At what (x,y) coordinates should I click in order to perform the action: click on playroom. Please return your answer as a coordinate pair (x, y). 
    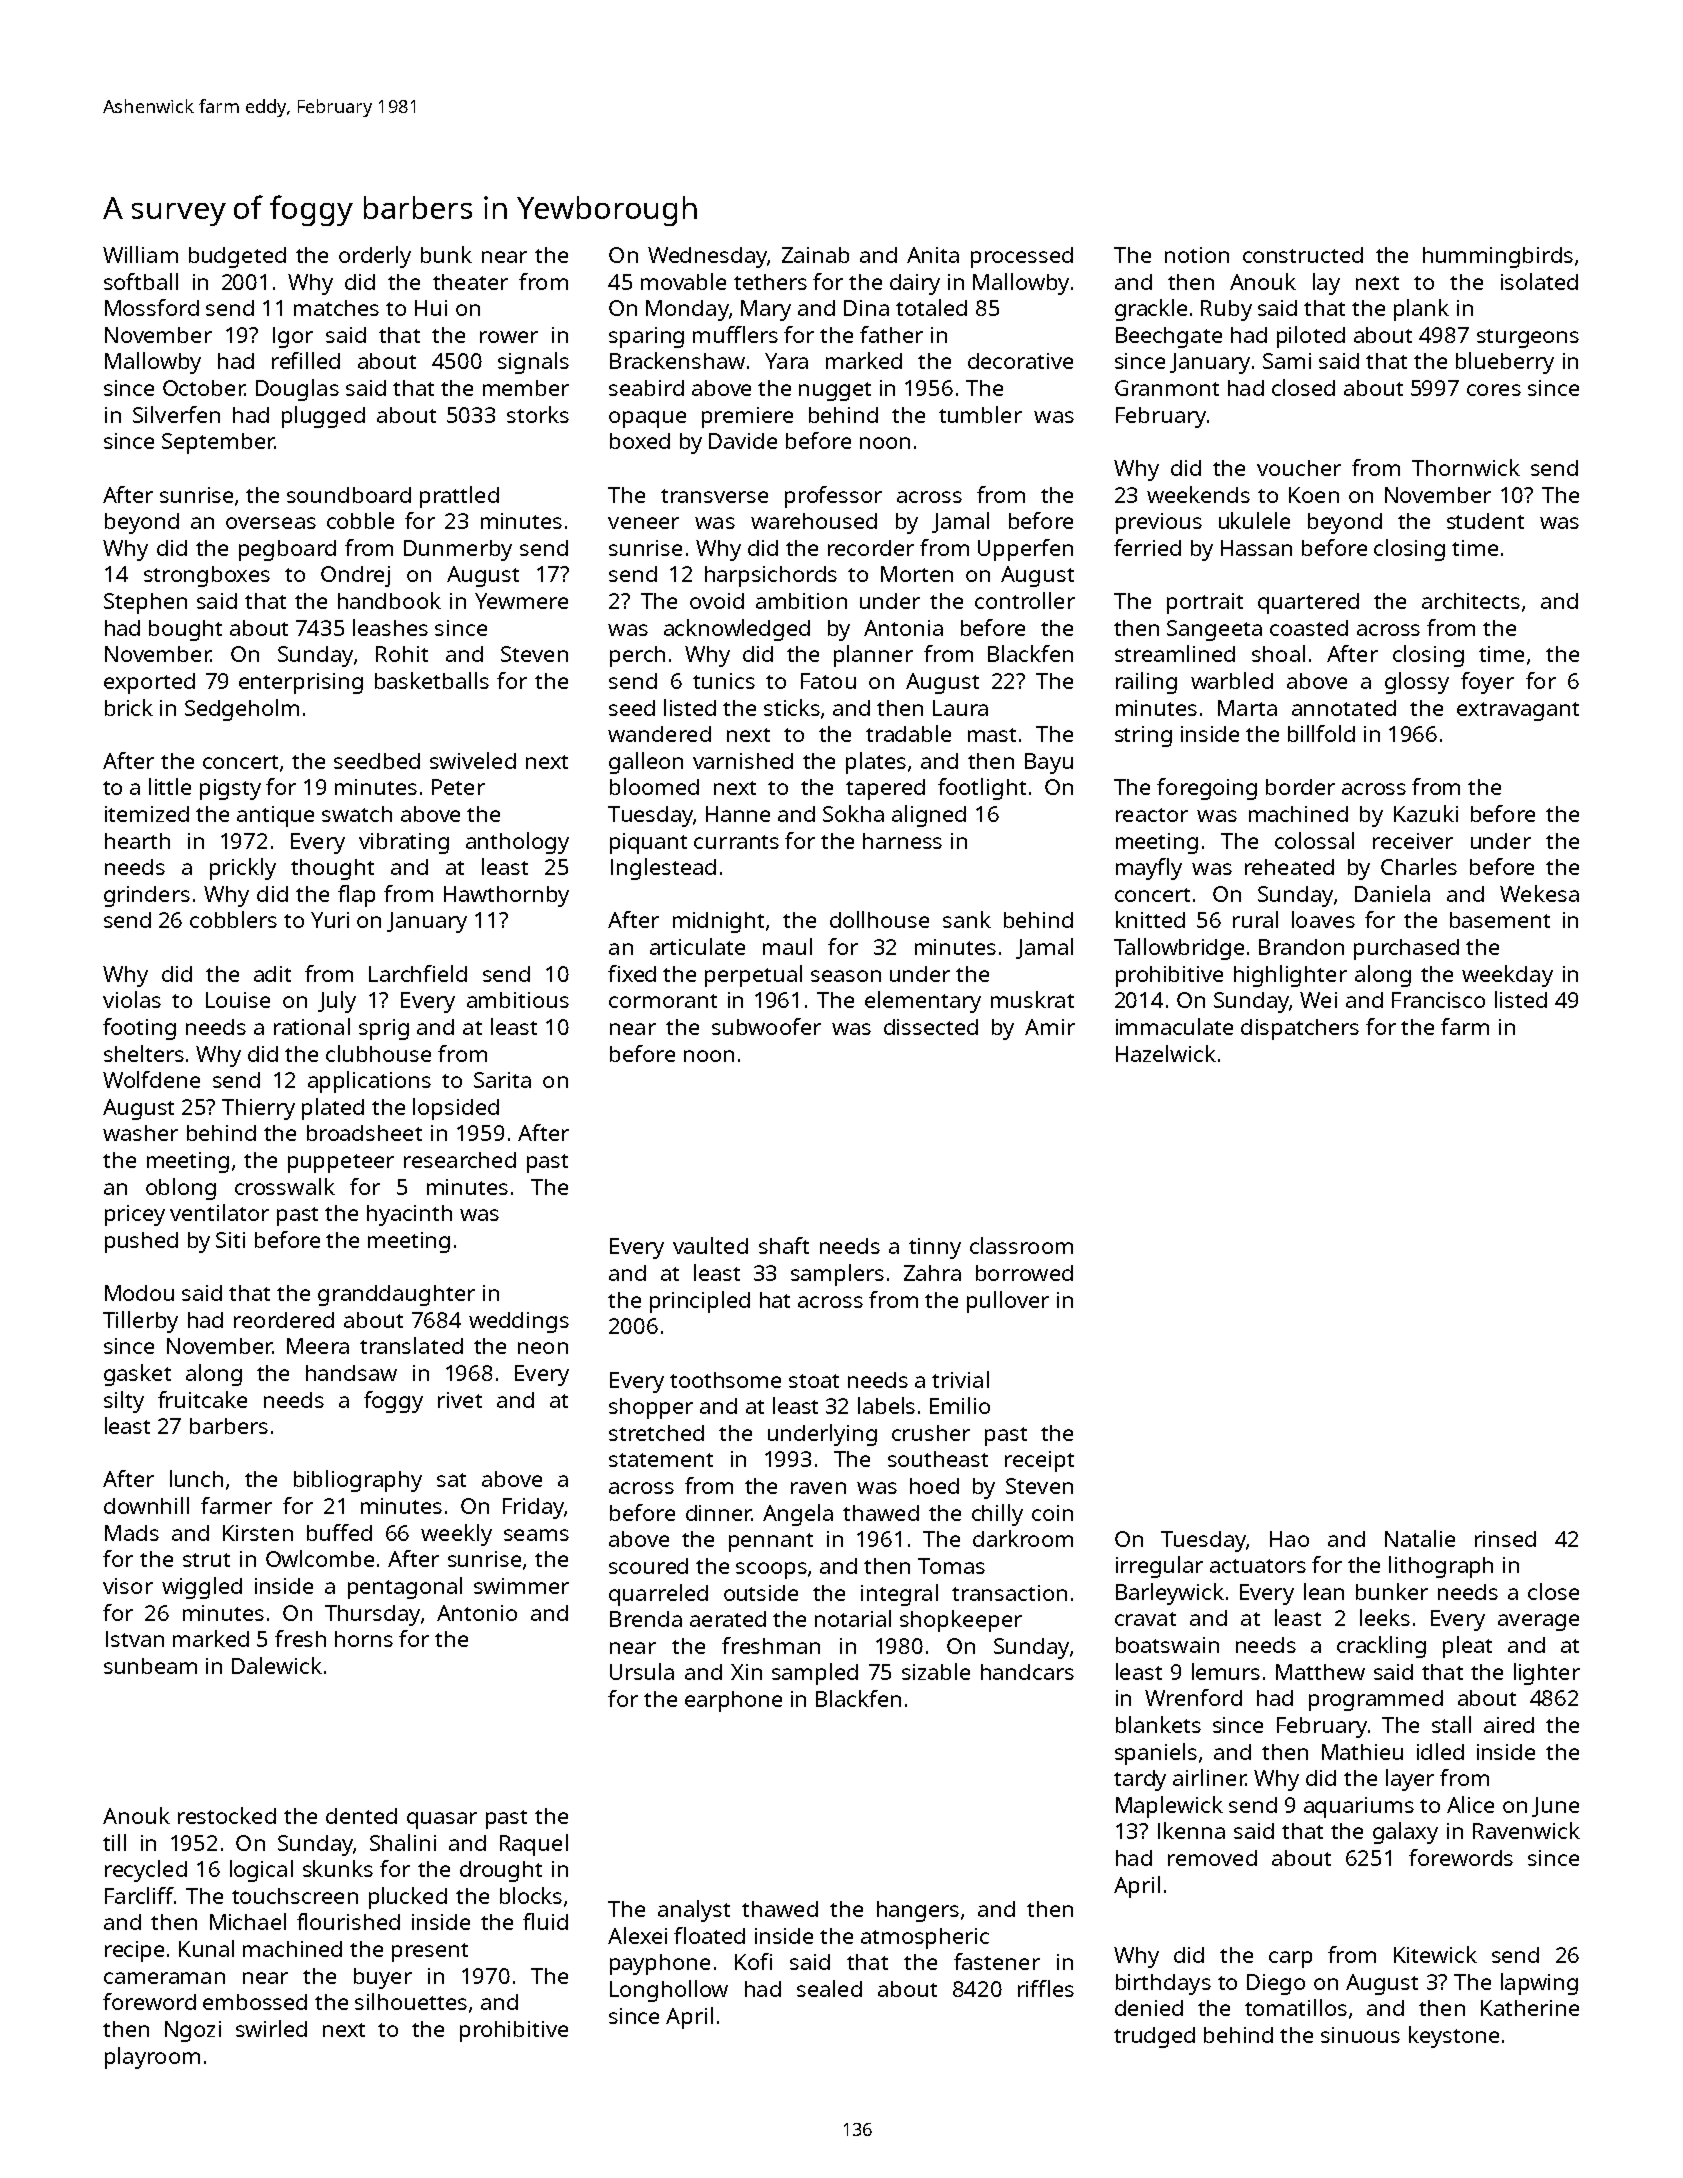
    Looking at the image, I should click on (152, 2058).
